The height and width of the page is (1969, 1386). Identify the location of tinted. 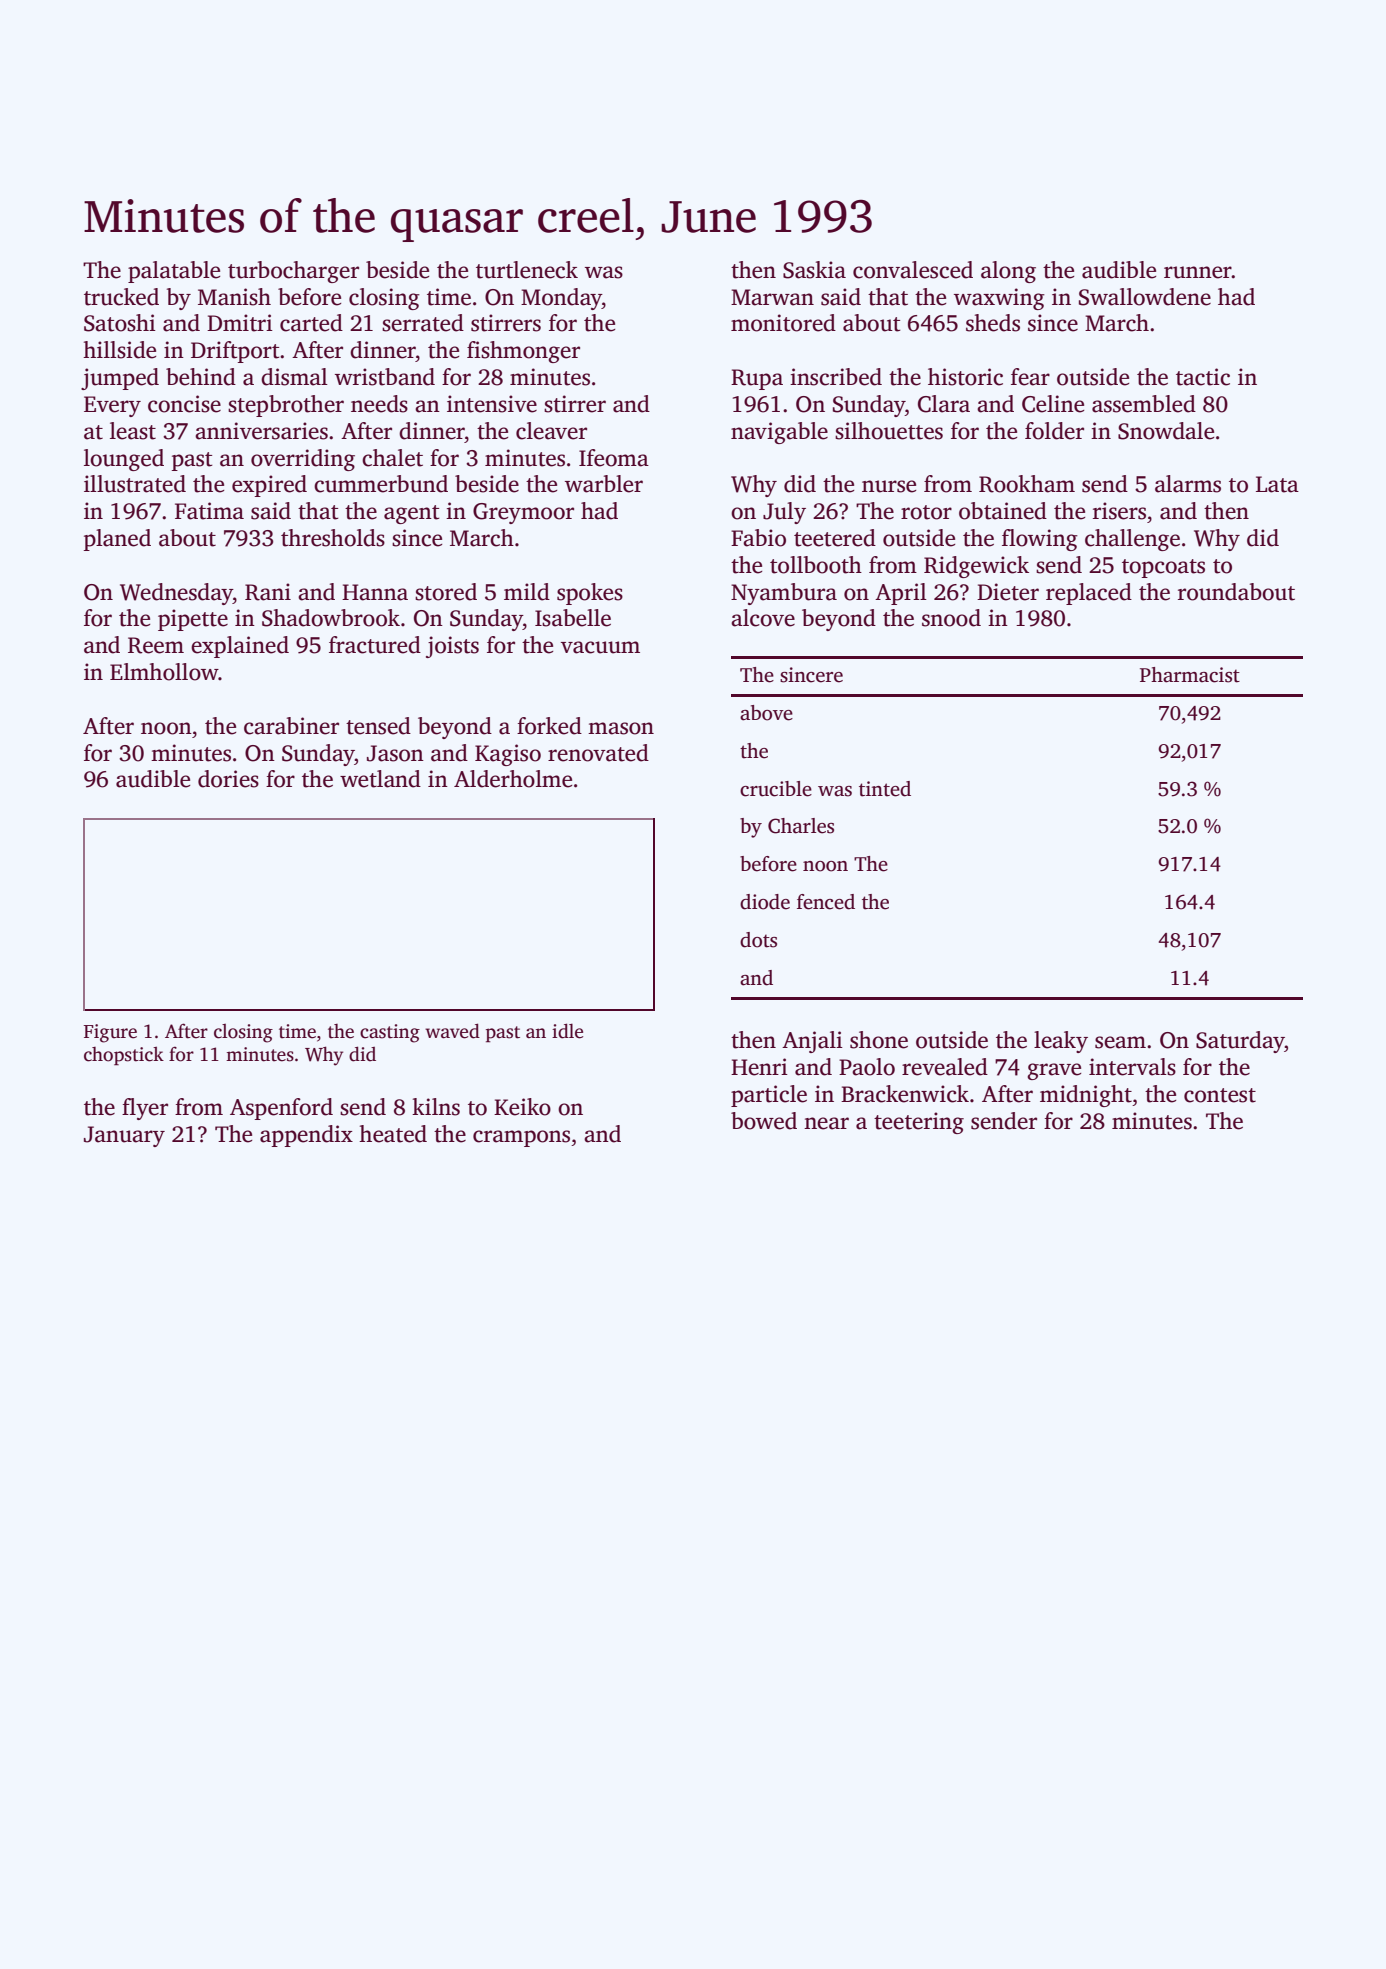
(885, 789).
